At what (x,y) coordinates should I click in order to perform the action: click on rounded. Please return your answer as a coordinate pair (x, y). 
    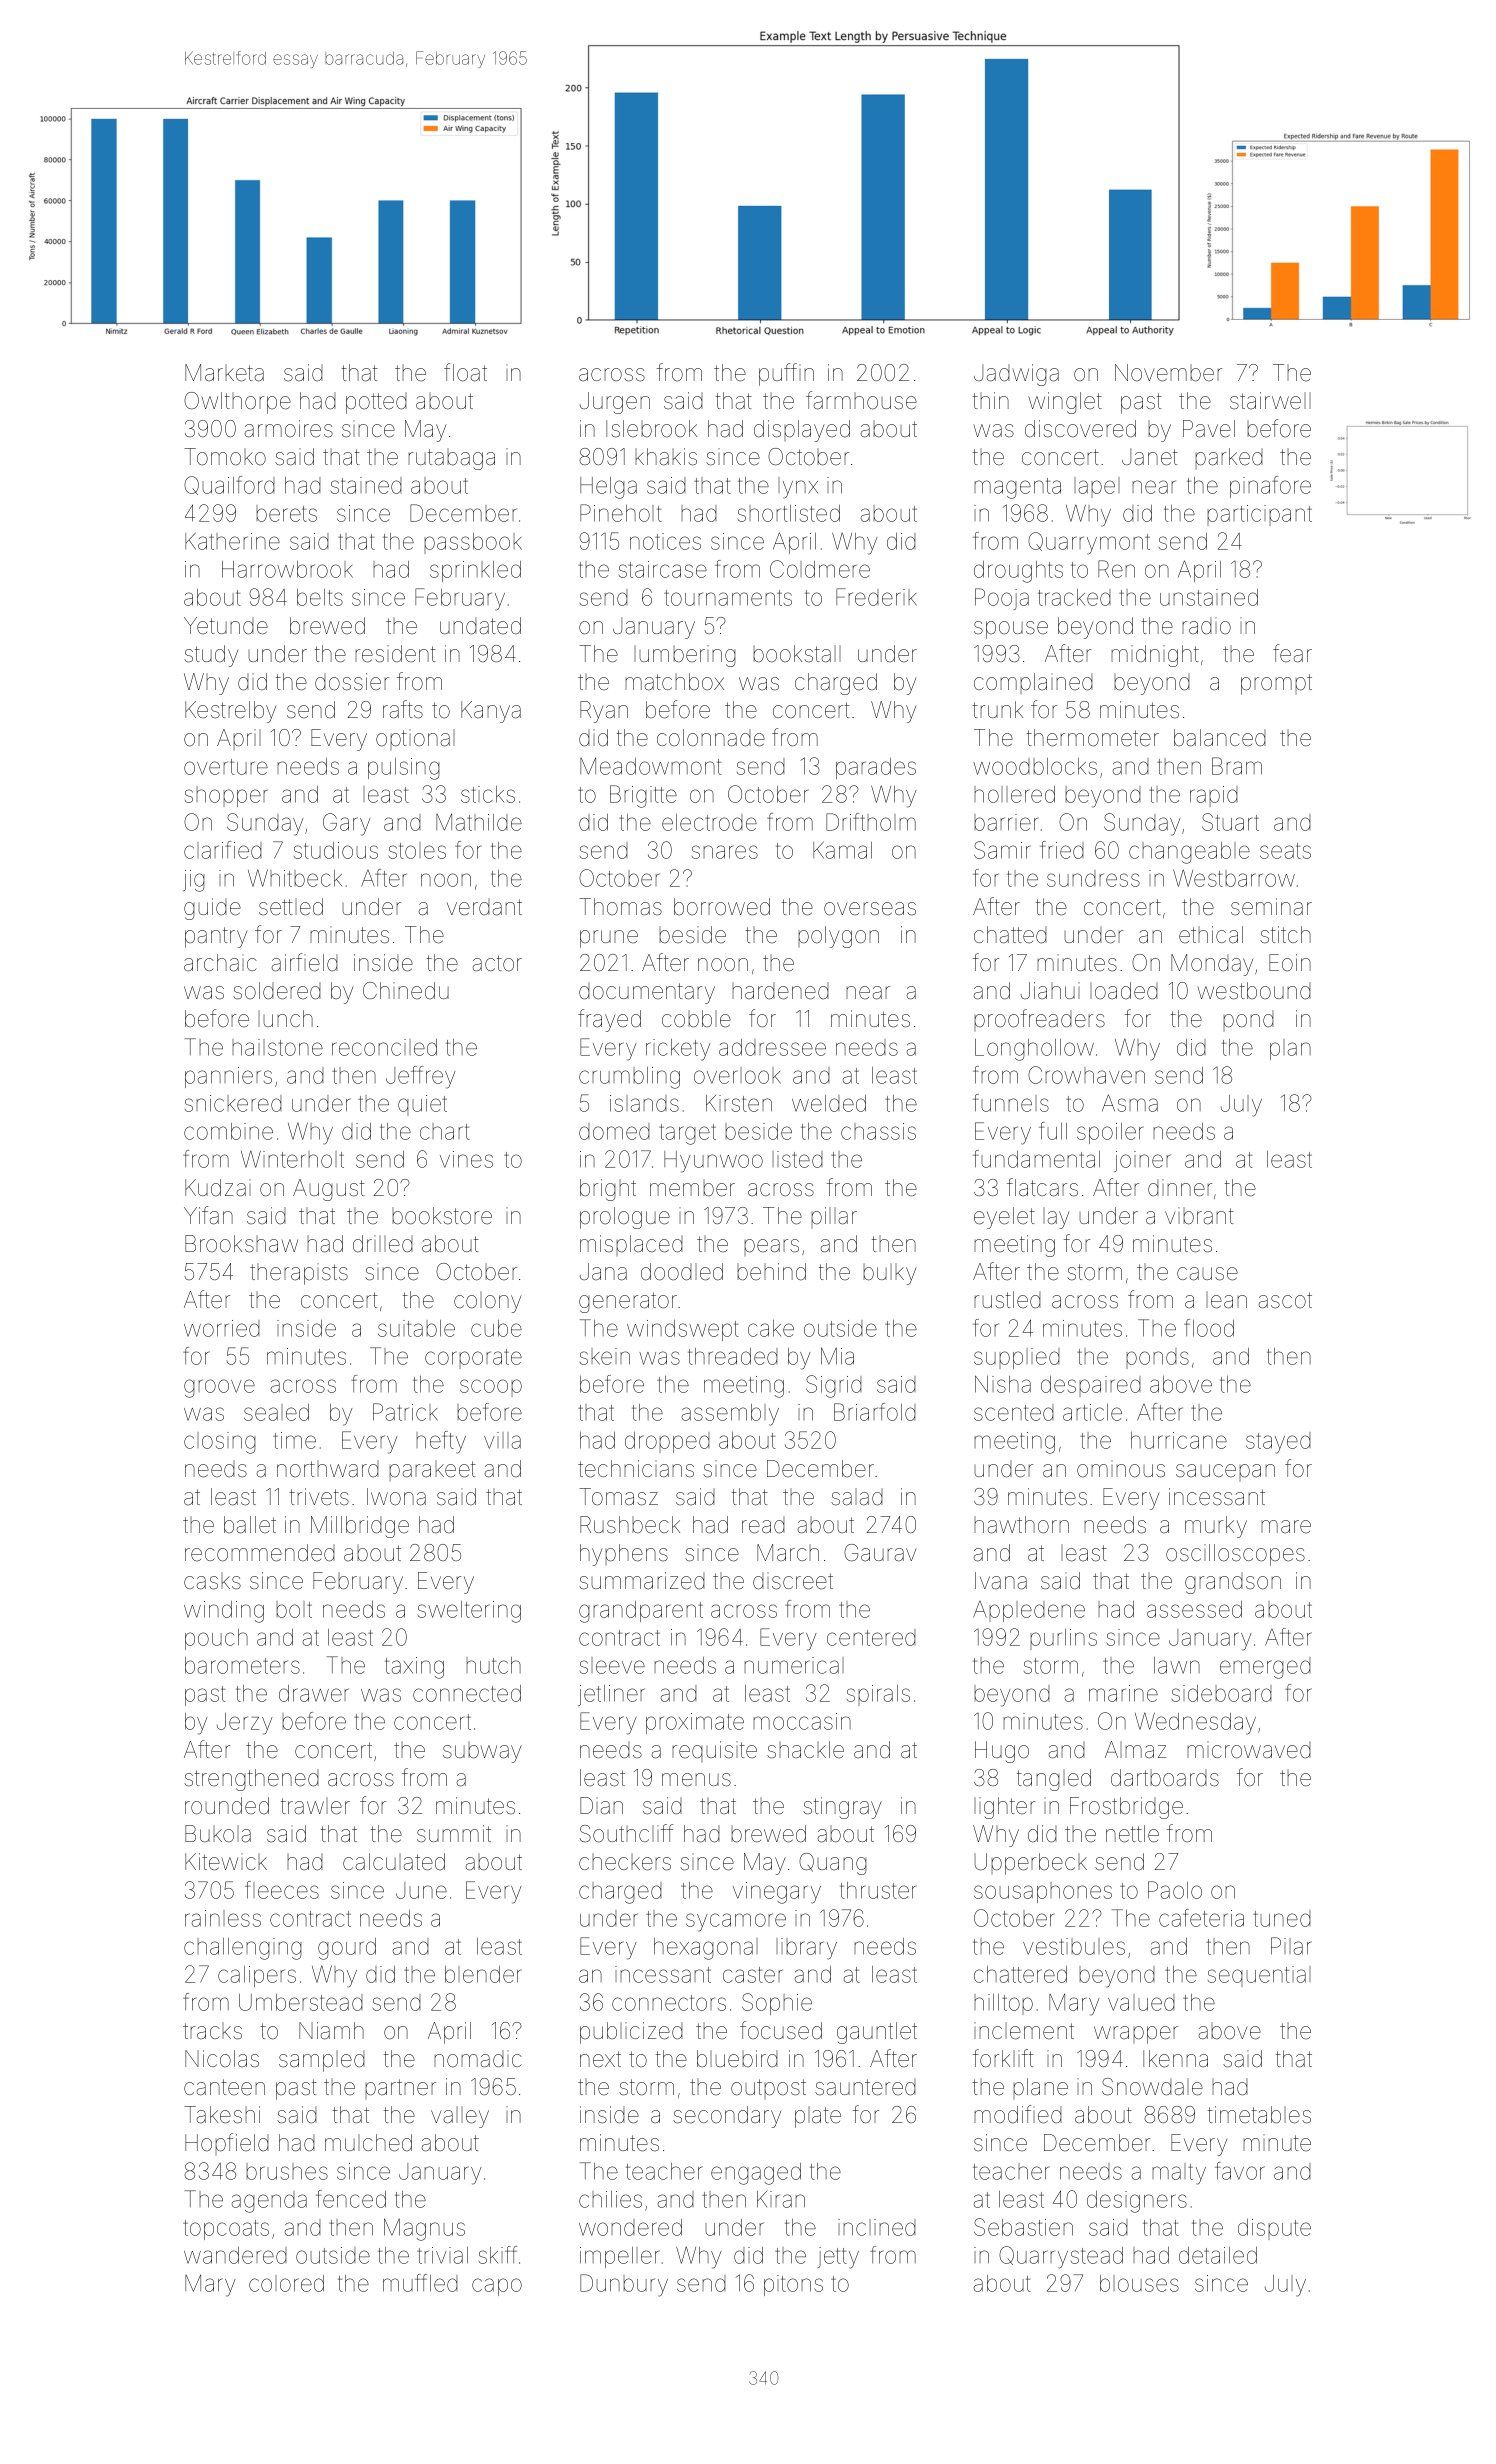
    Looking at the image, I should click on (227, 1806).
